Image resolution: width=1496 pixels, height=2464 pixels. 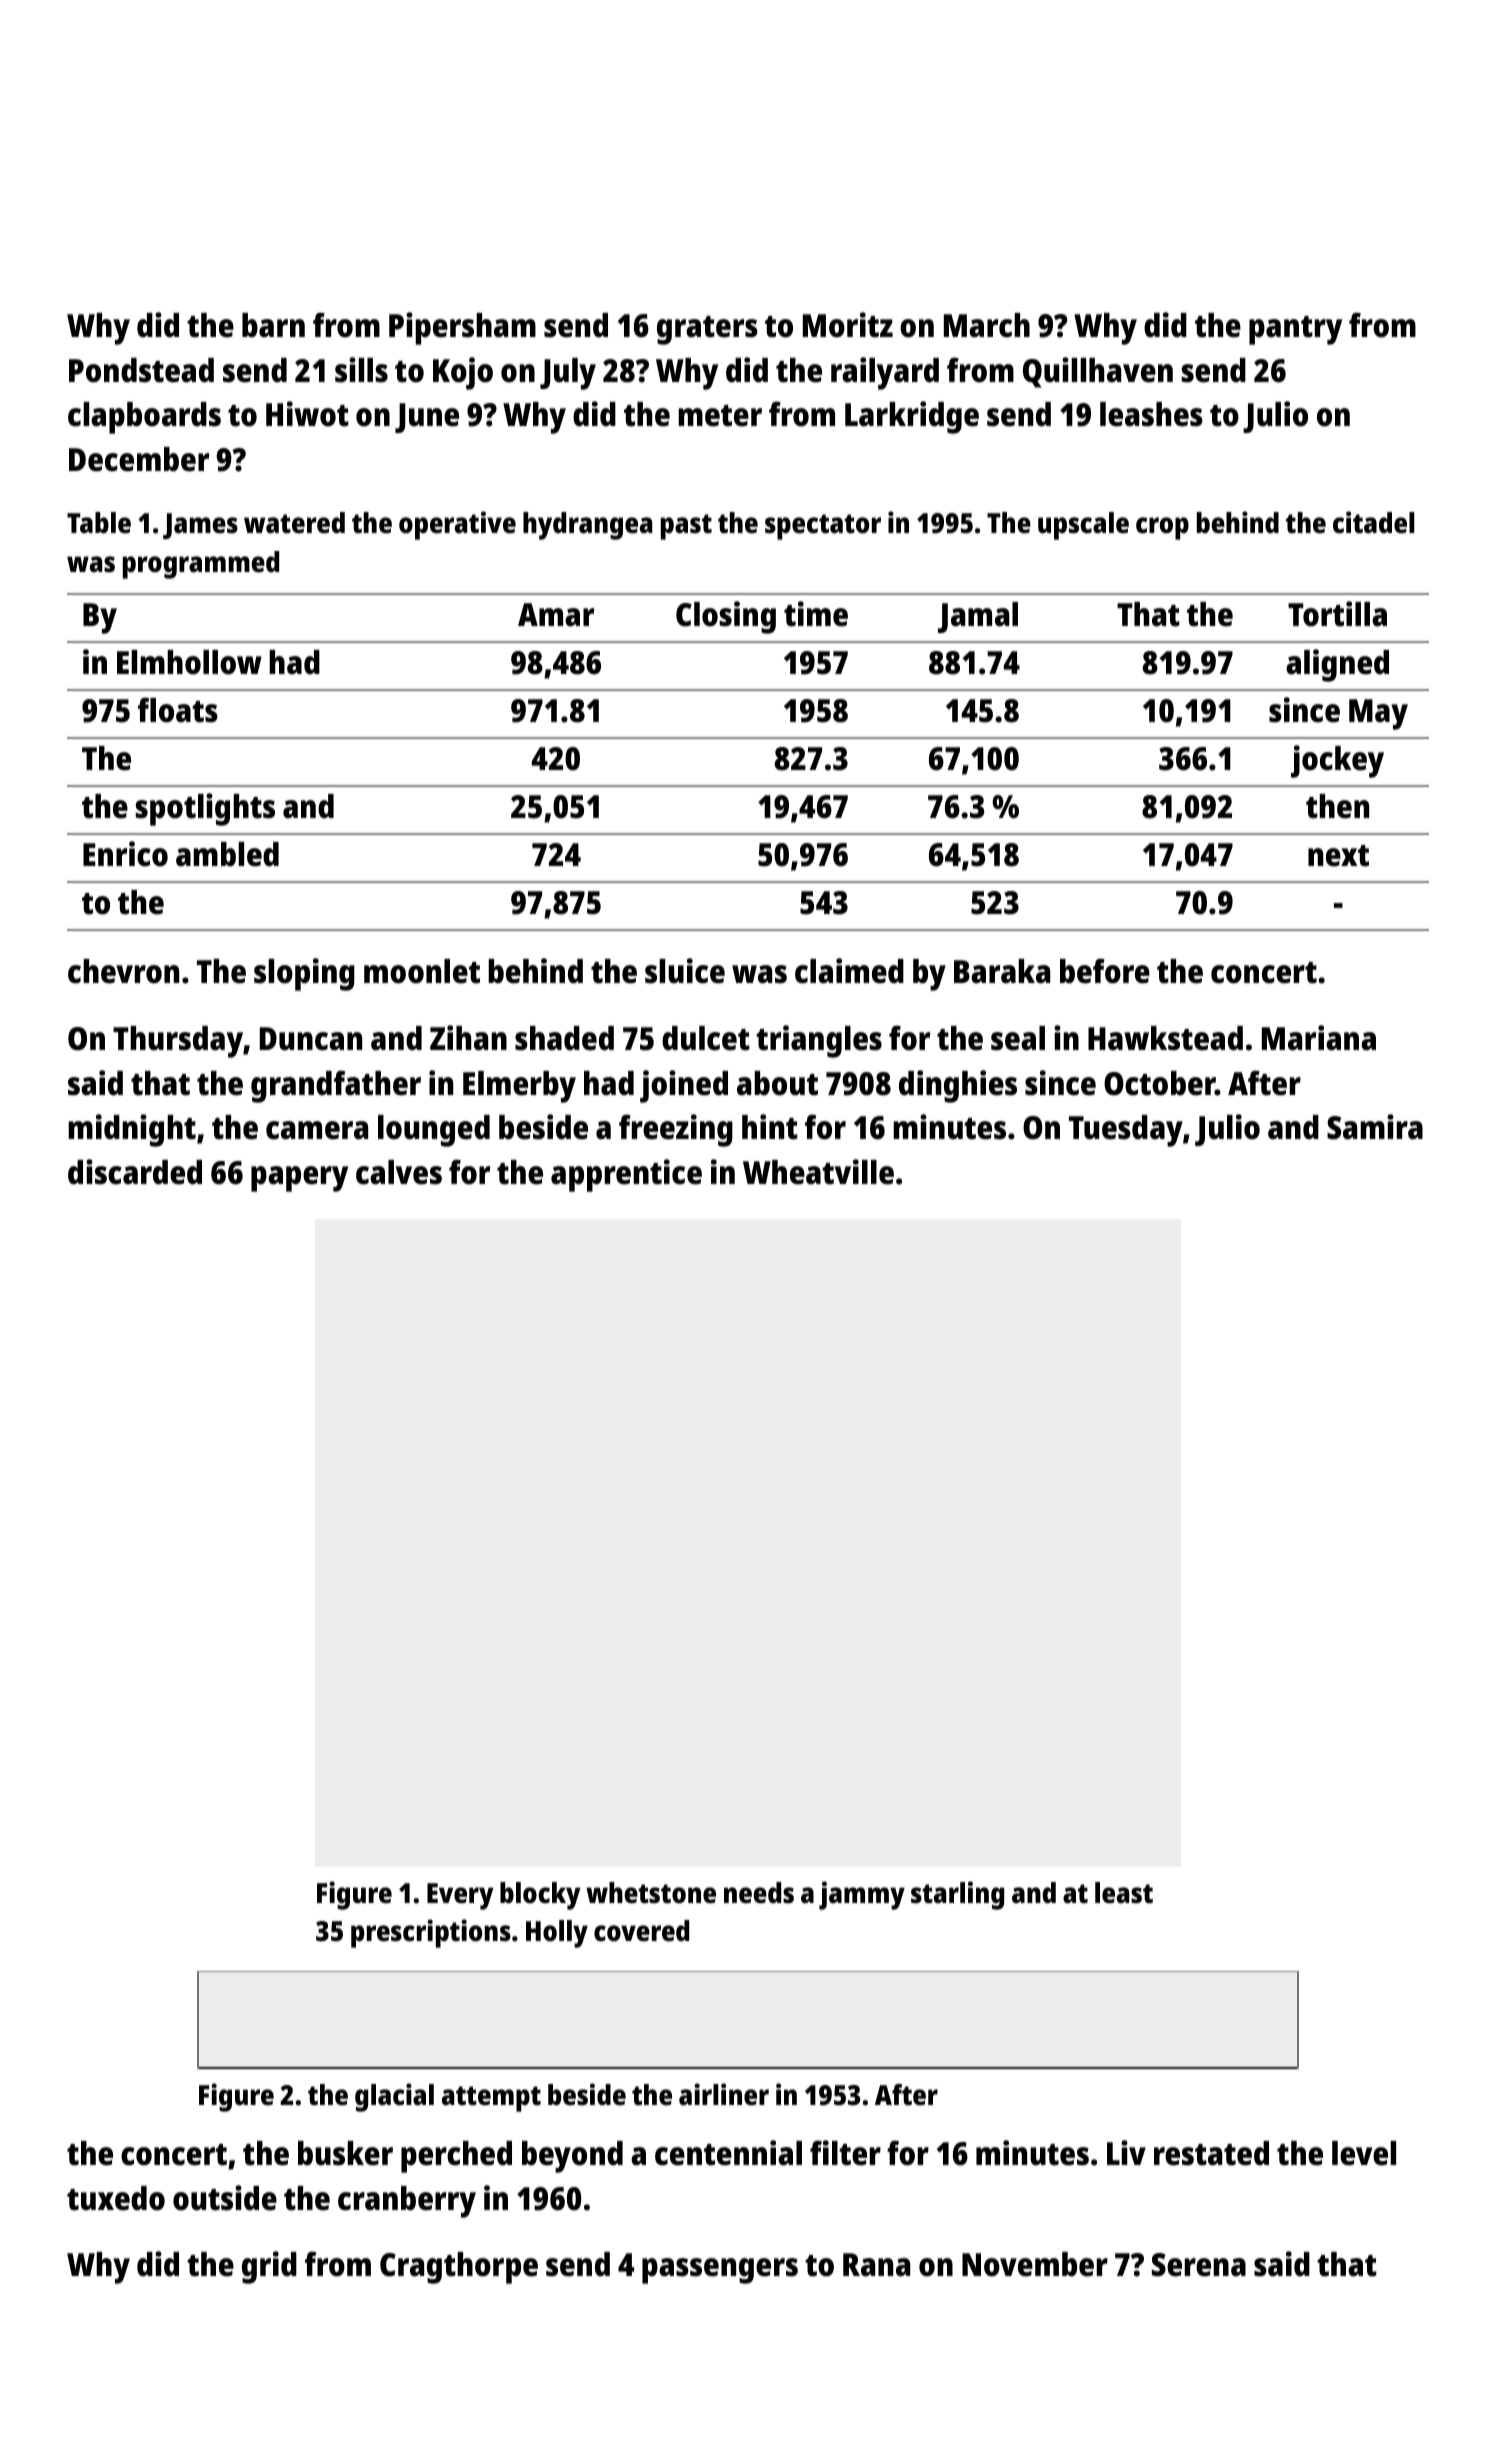 I want to click on Tuesday, so click(x=1126, y=1131).
